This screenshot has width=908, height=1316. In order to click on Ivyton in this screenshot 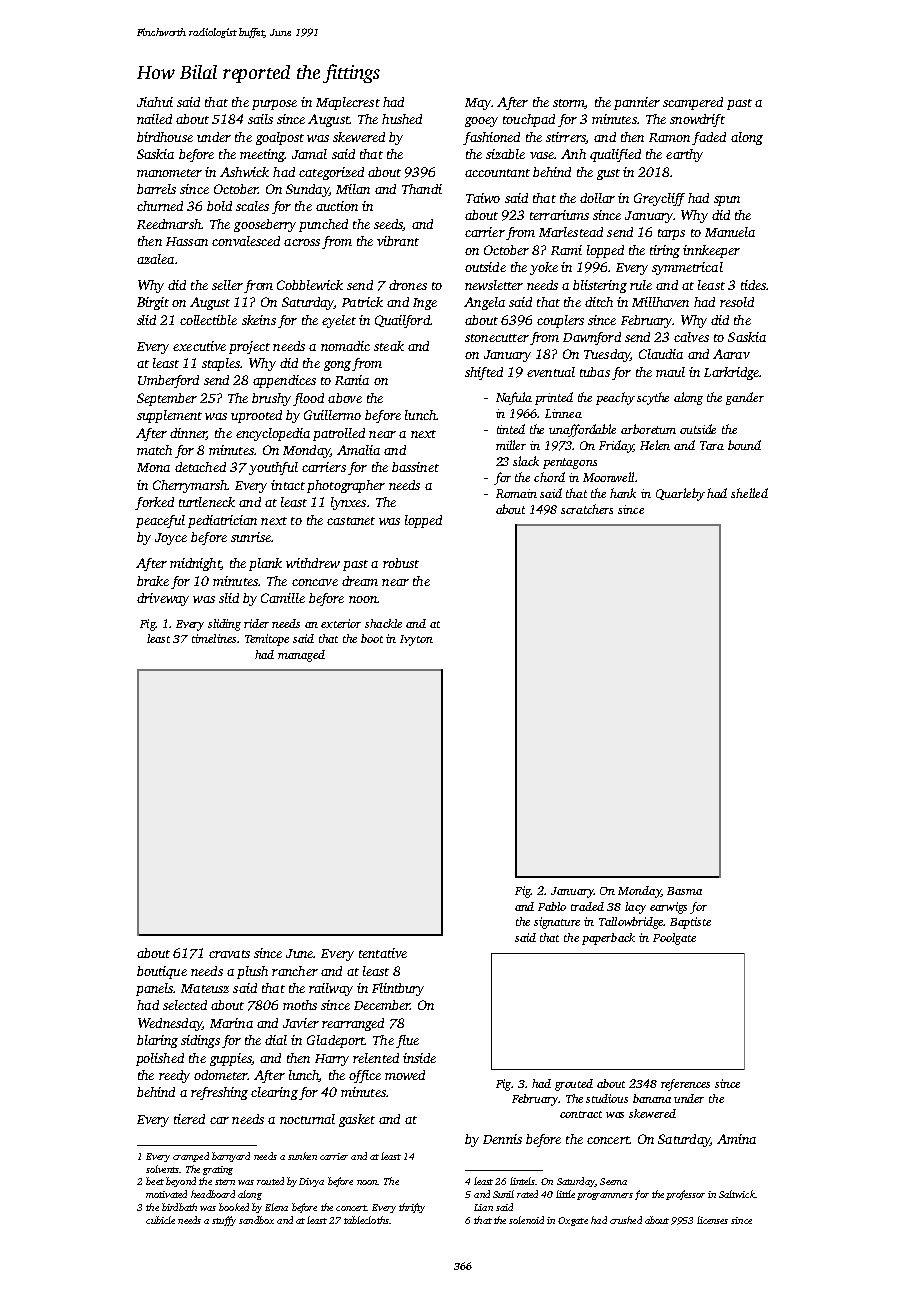, I will do `click(416, 640)`.
